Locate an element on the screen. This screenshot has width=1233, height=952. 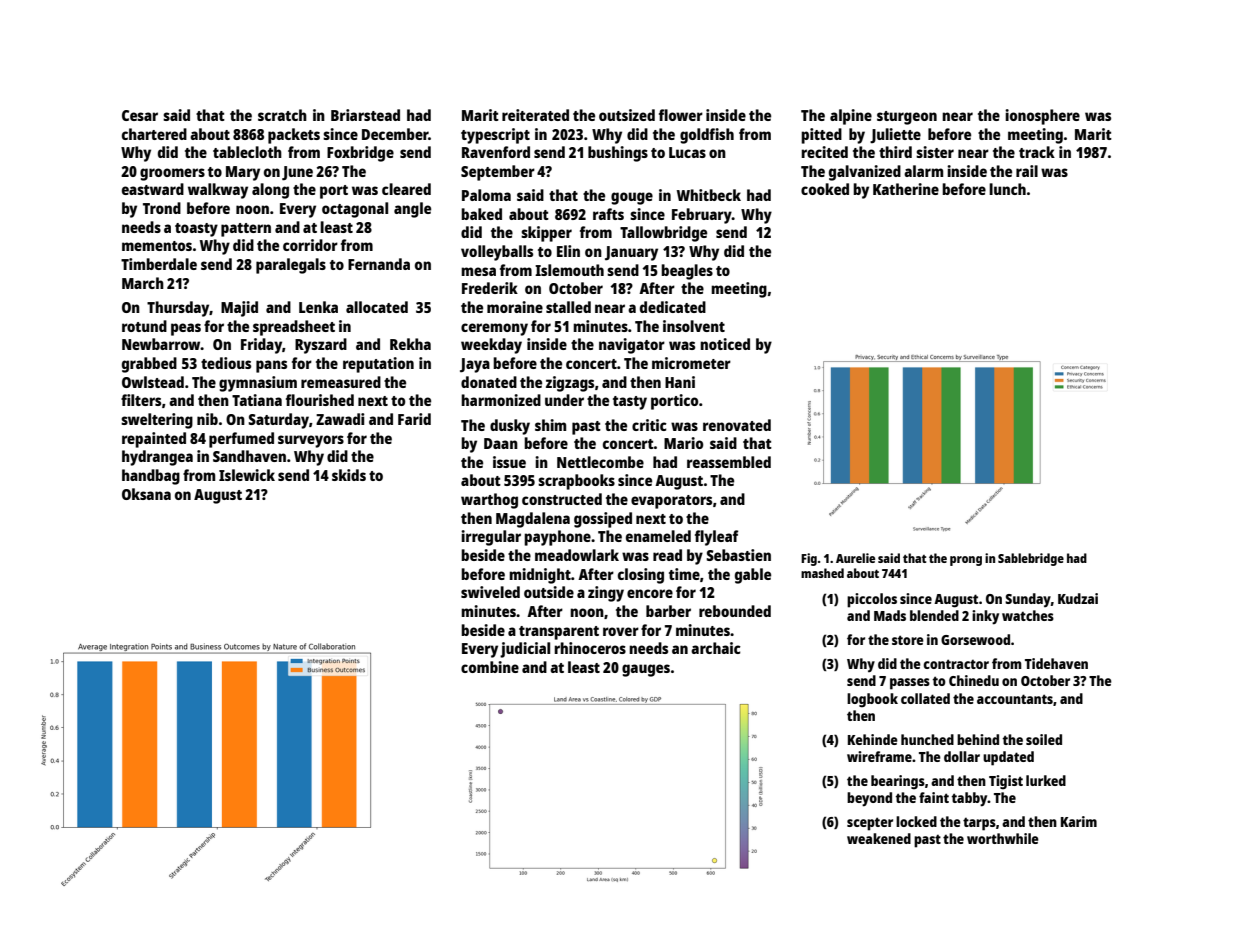
noticed is located at coordinates (725, 344).
